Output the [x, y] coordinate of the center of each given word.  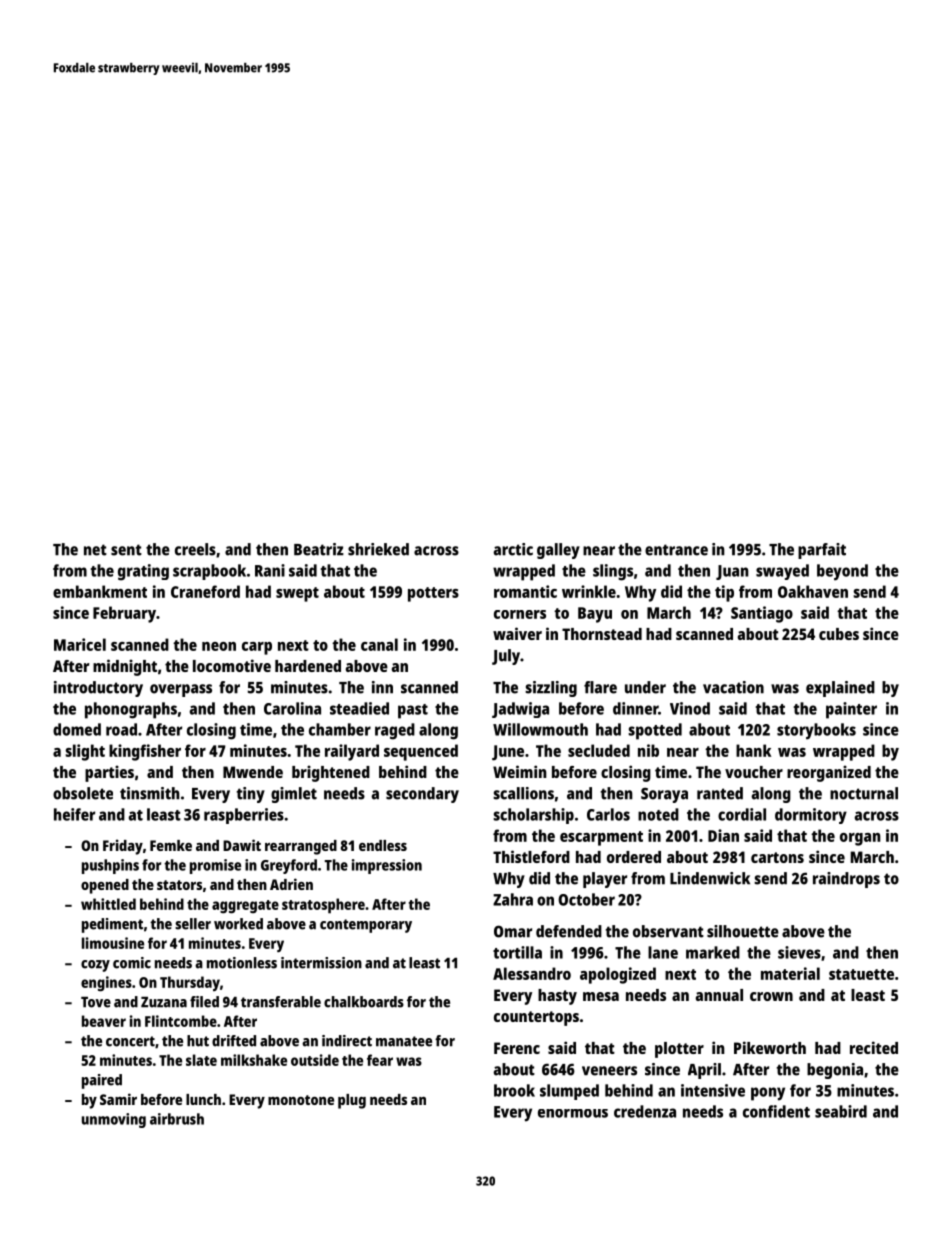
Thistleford [531, 856]
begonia [835, 1071]
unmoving [114, 1120]
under [645, 687]
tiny [251, 795]
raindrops [846, 880]
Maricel [80, 644]
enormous [573, 1113]
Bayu [595, 615]
